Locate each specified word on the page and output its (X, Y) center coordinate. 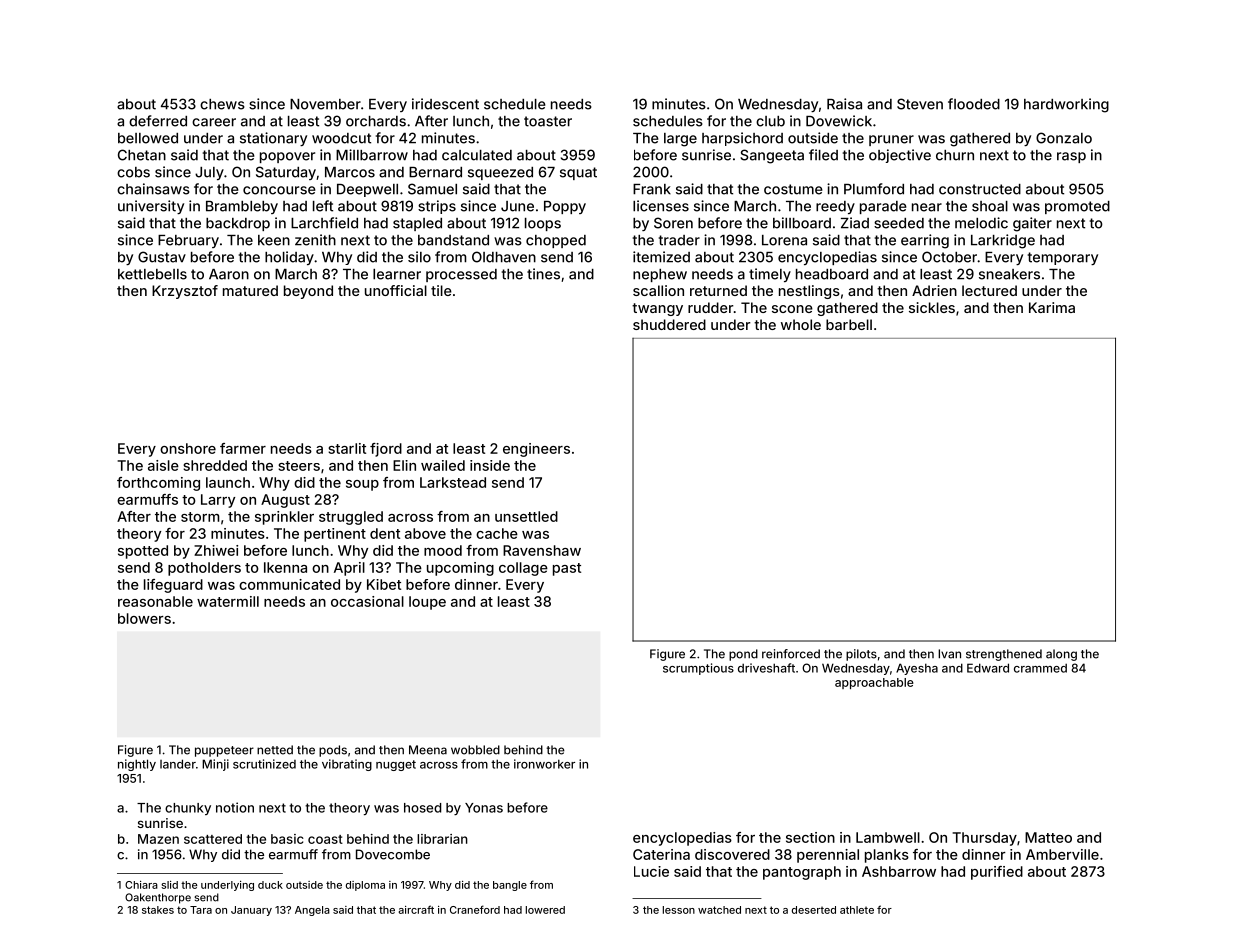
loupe (427, 603)
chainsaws (153, 189)
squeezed (500, 173)
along (1061, 655)
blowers (144, 618)
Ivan (949, 654)
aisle (163, 465)
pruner (891, 140)
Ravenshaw (542, 550)
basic (287, 839)
